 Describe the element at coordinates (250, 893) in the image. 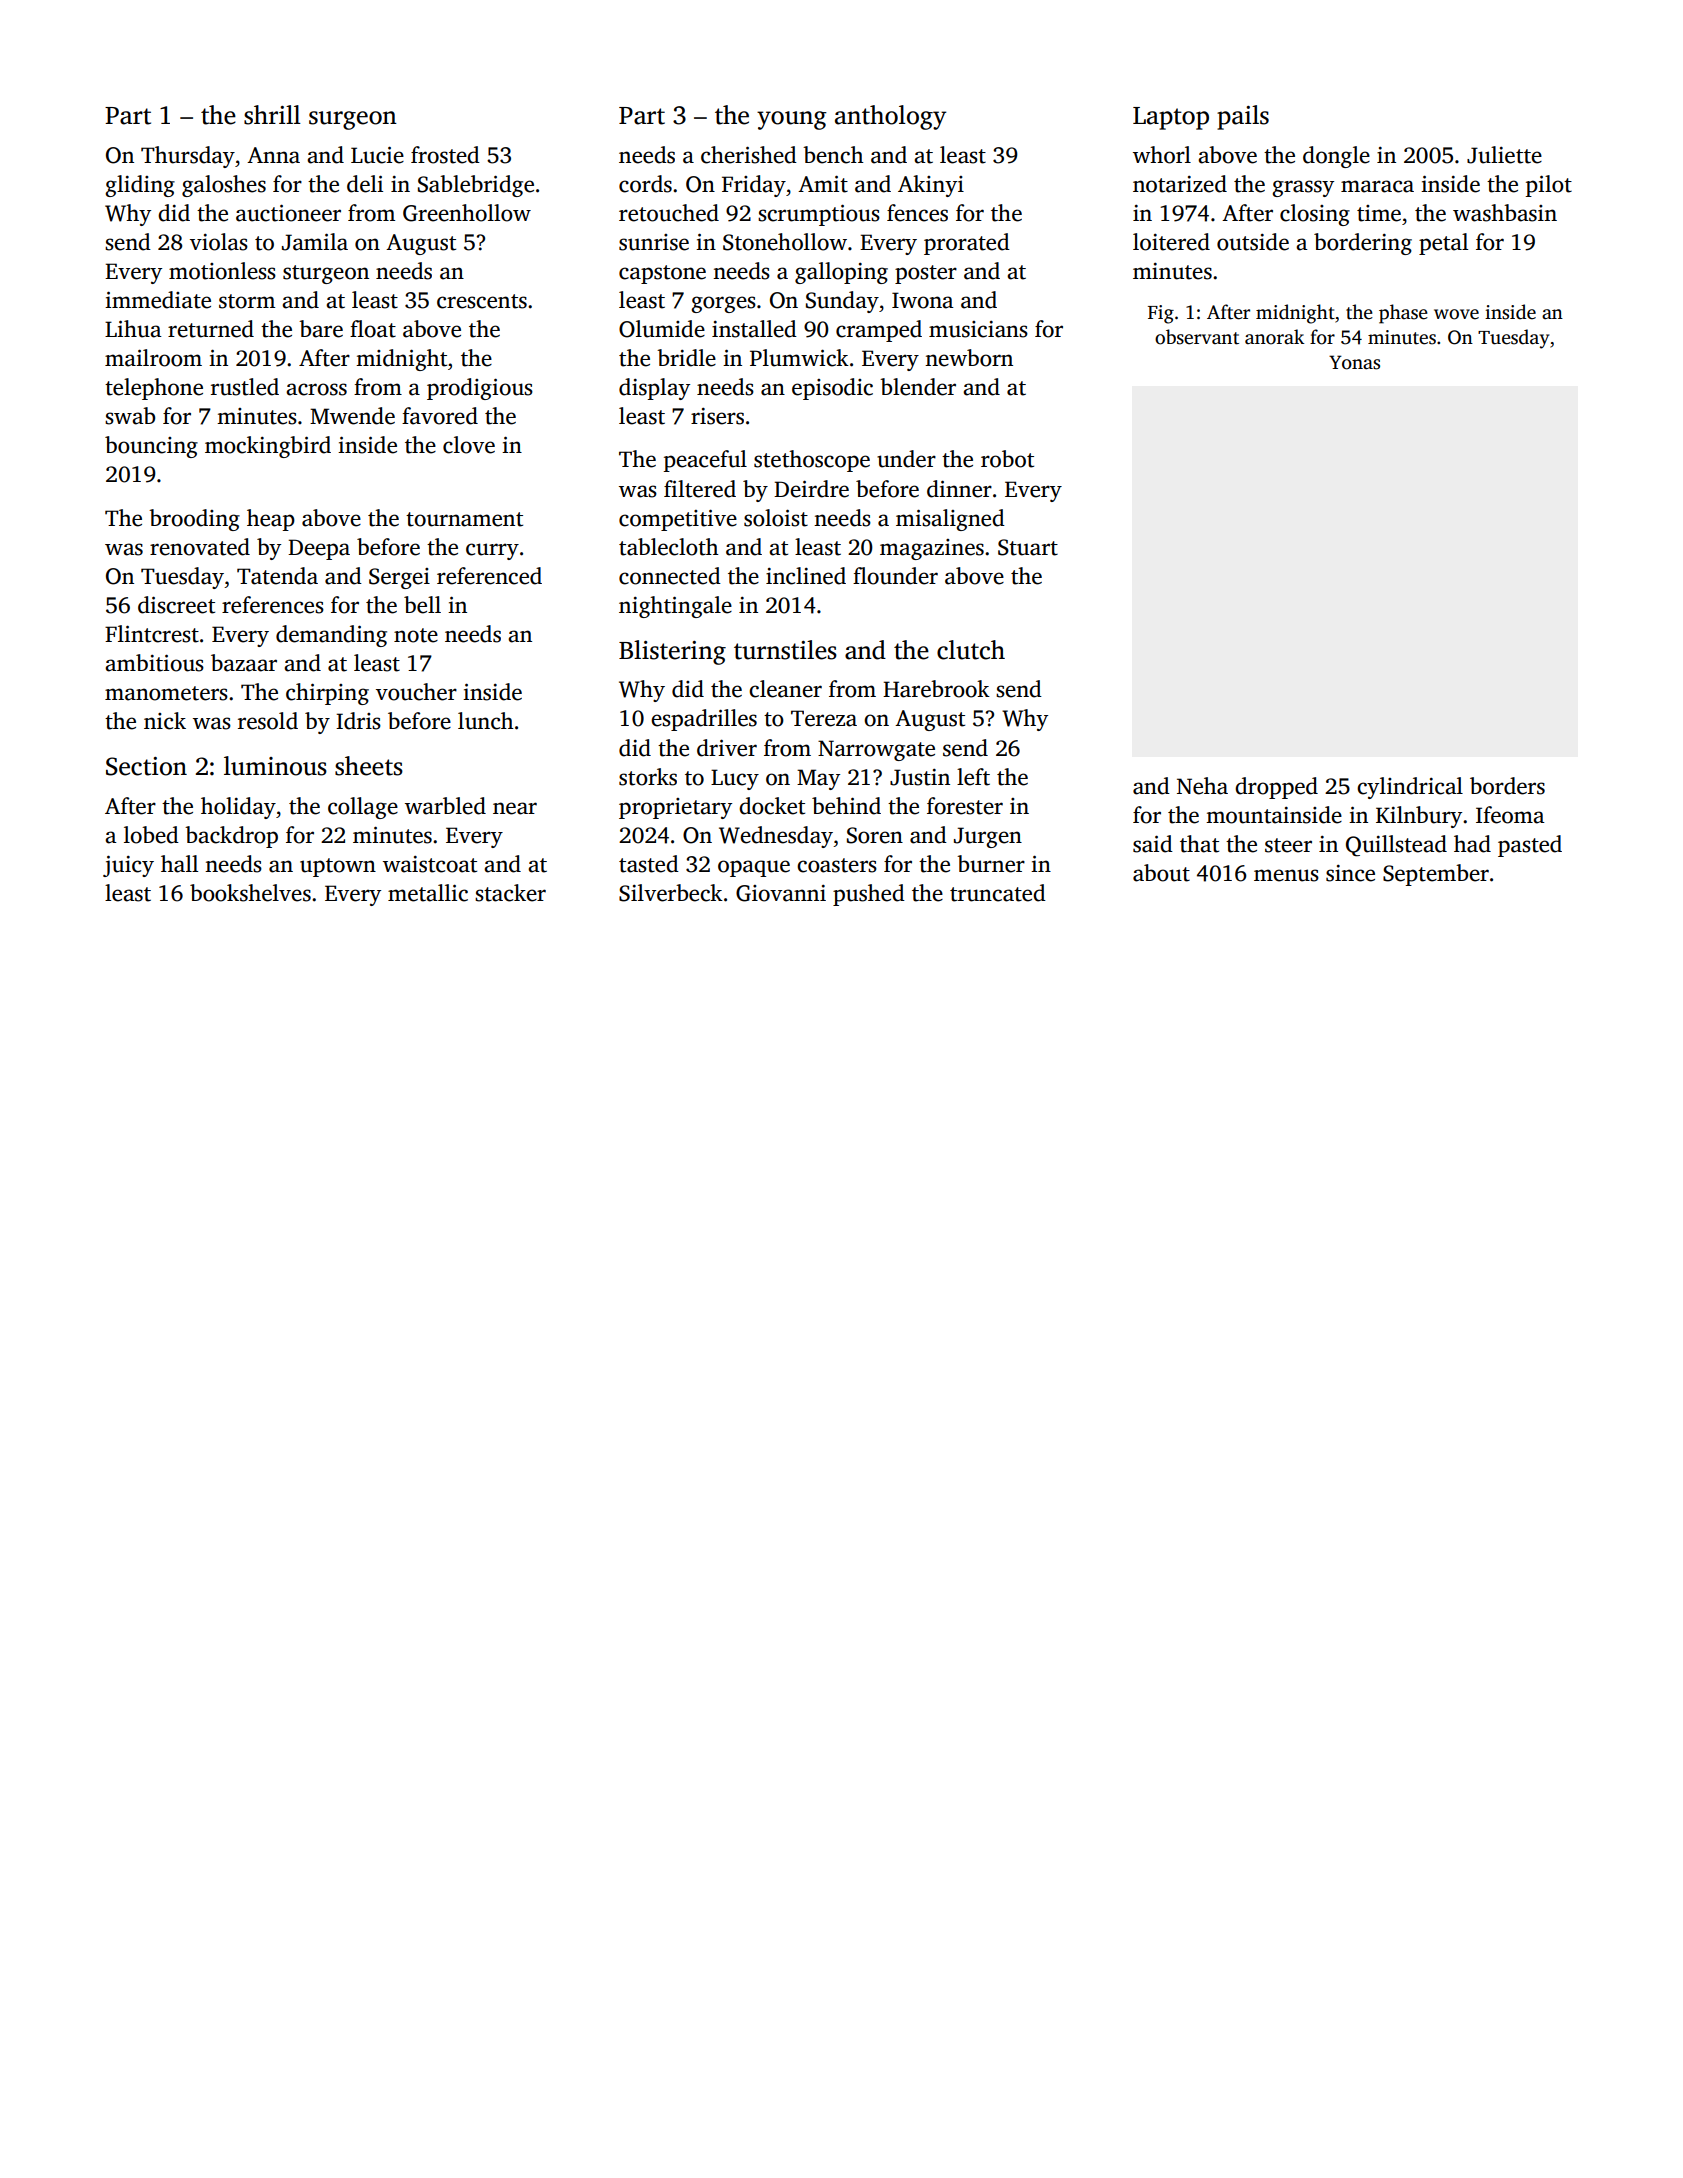

I see `bookshelves` at that location.
